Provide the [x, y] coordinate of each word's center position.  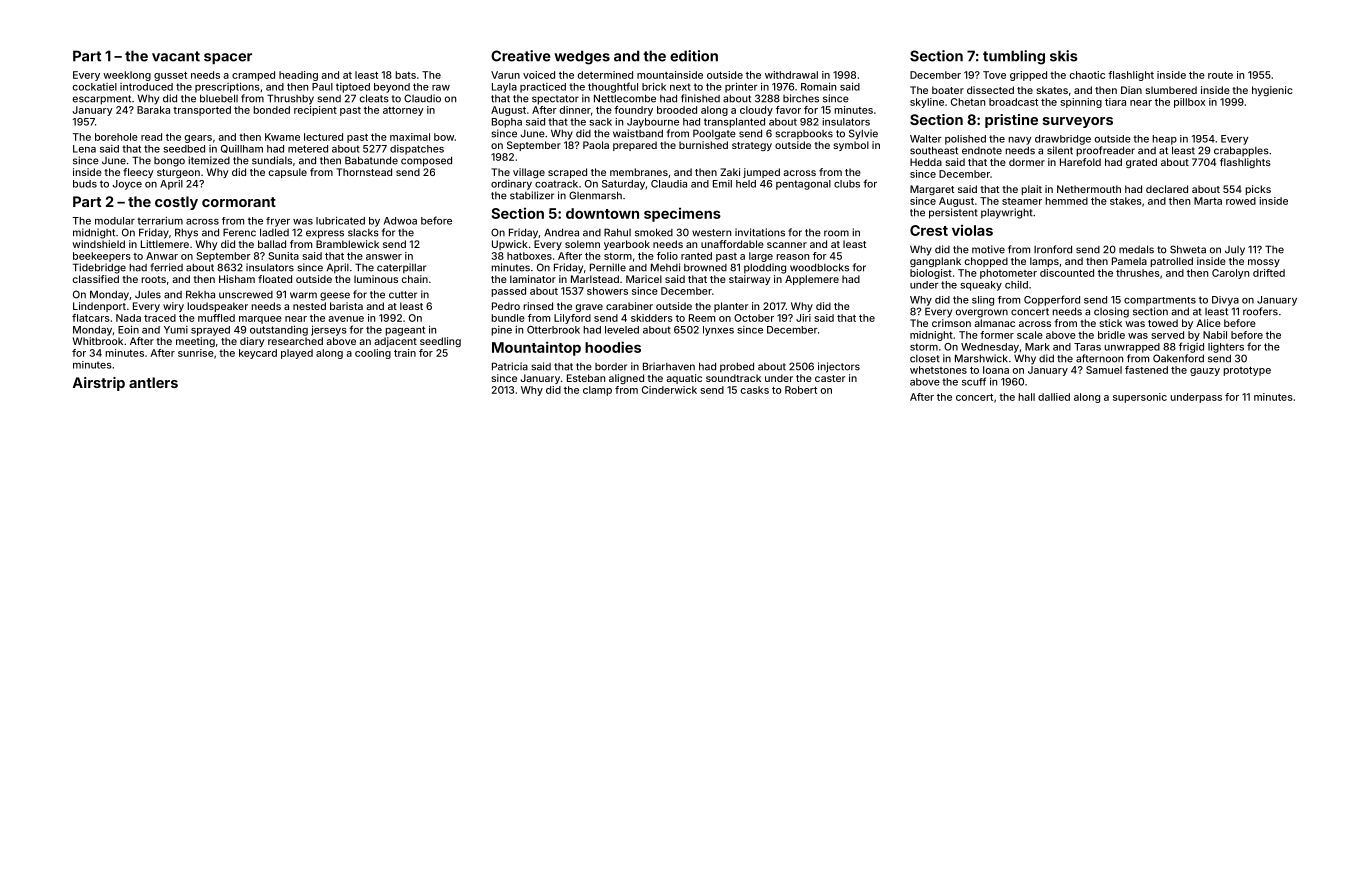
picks [1258, 190]
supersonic [1140, 398]
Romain [818, 86]
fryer [278, 222]
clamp [597, 391]
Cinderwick [669, 390]
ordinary [511, 185]
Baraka [153, 110]
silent [1060, 150]
